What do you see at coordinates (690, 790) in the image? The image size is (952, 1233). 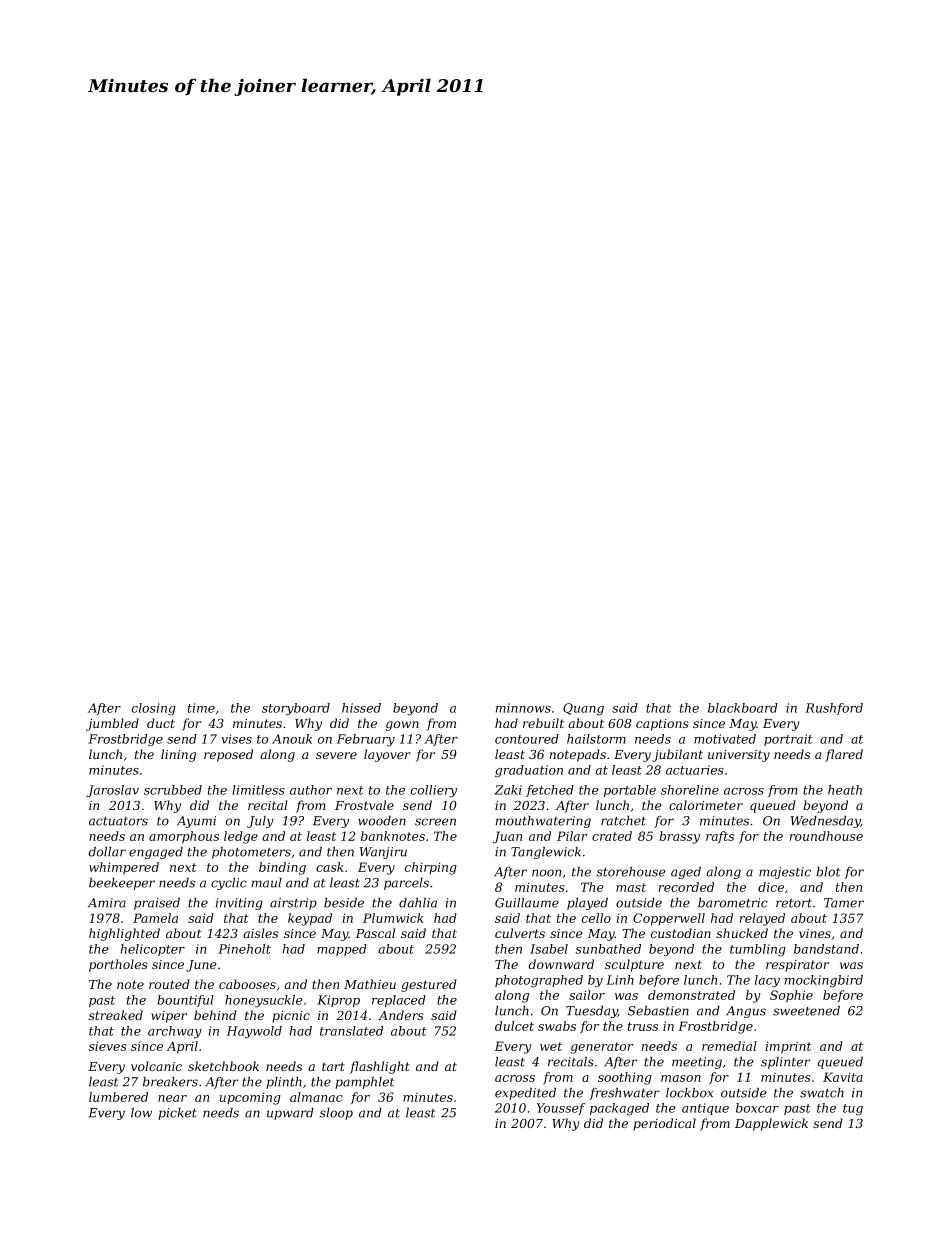 I see `shoreline` at bounding box center [690, 790].
